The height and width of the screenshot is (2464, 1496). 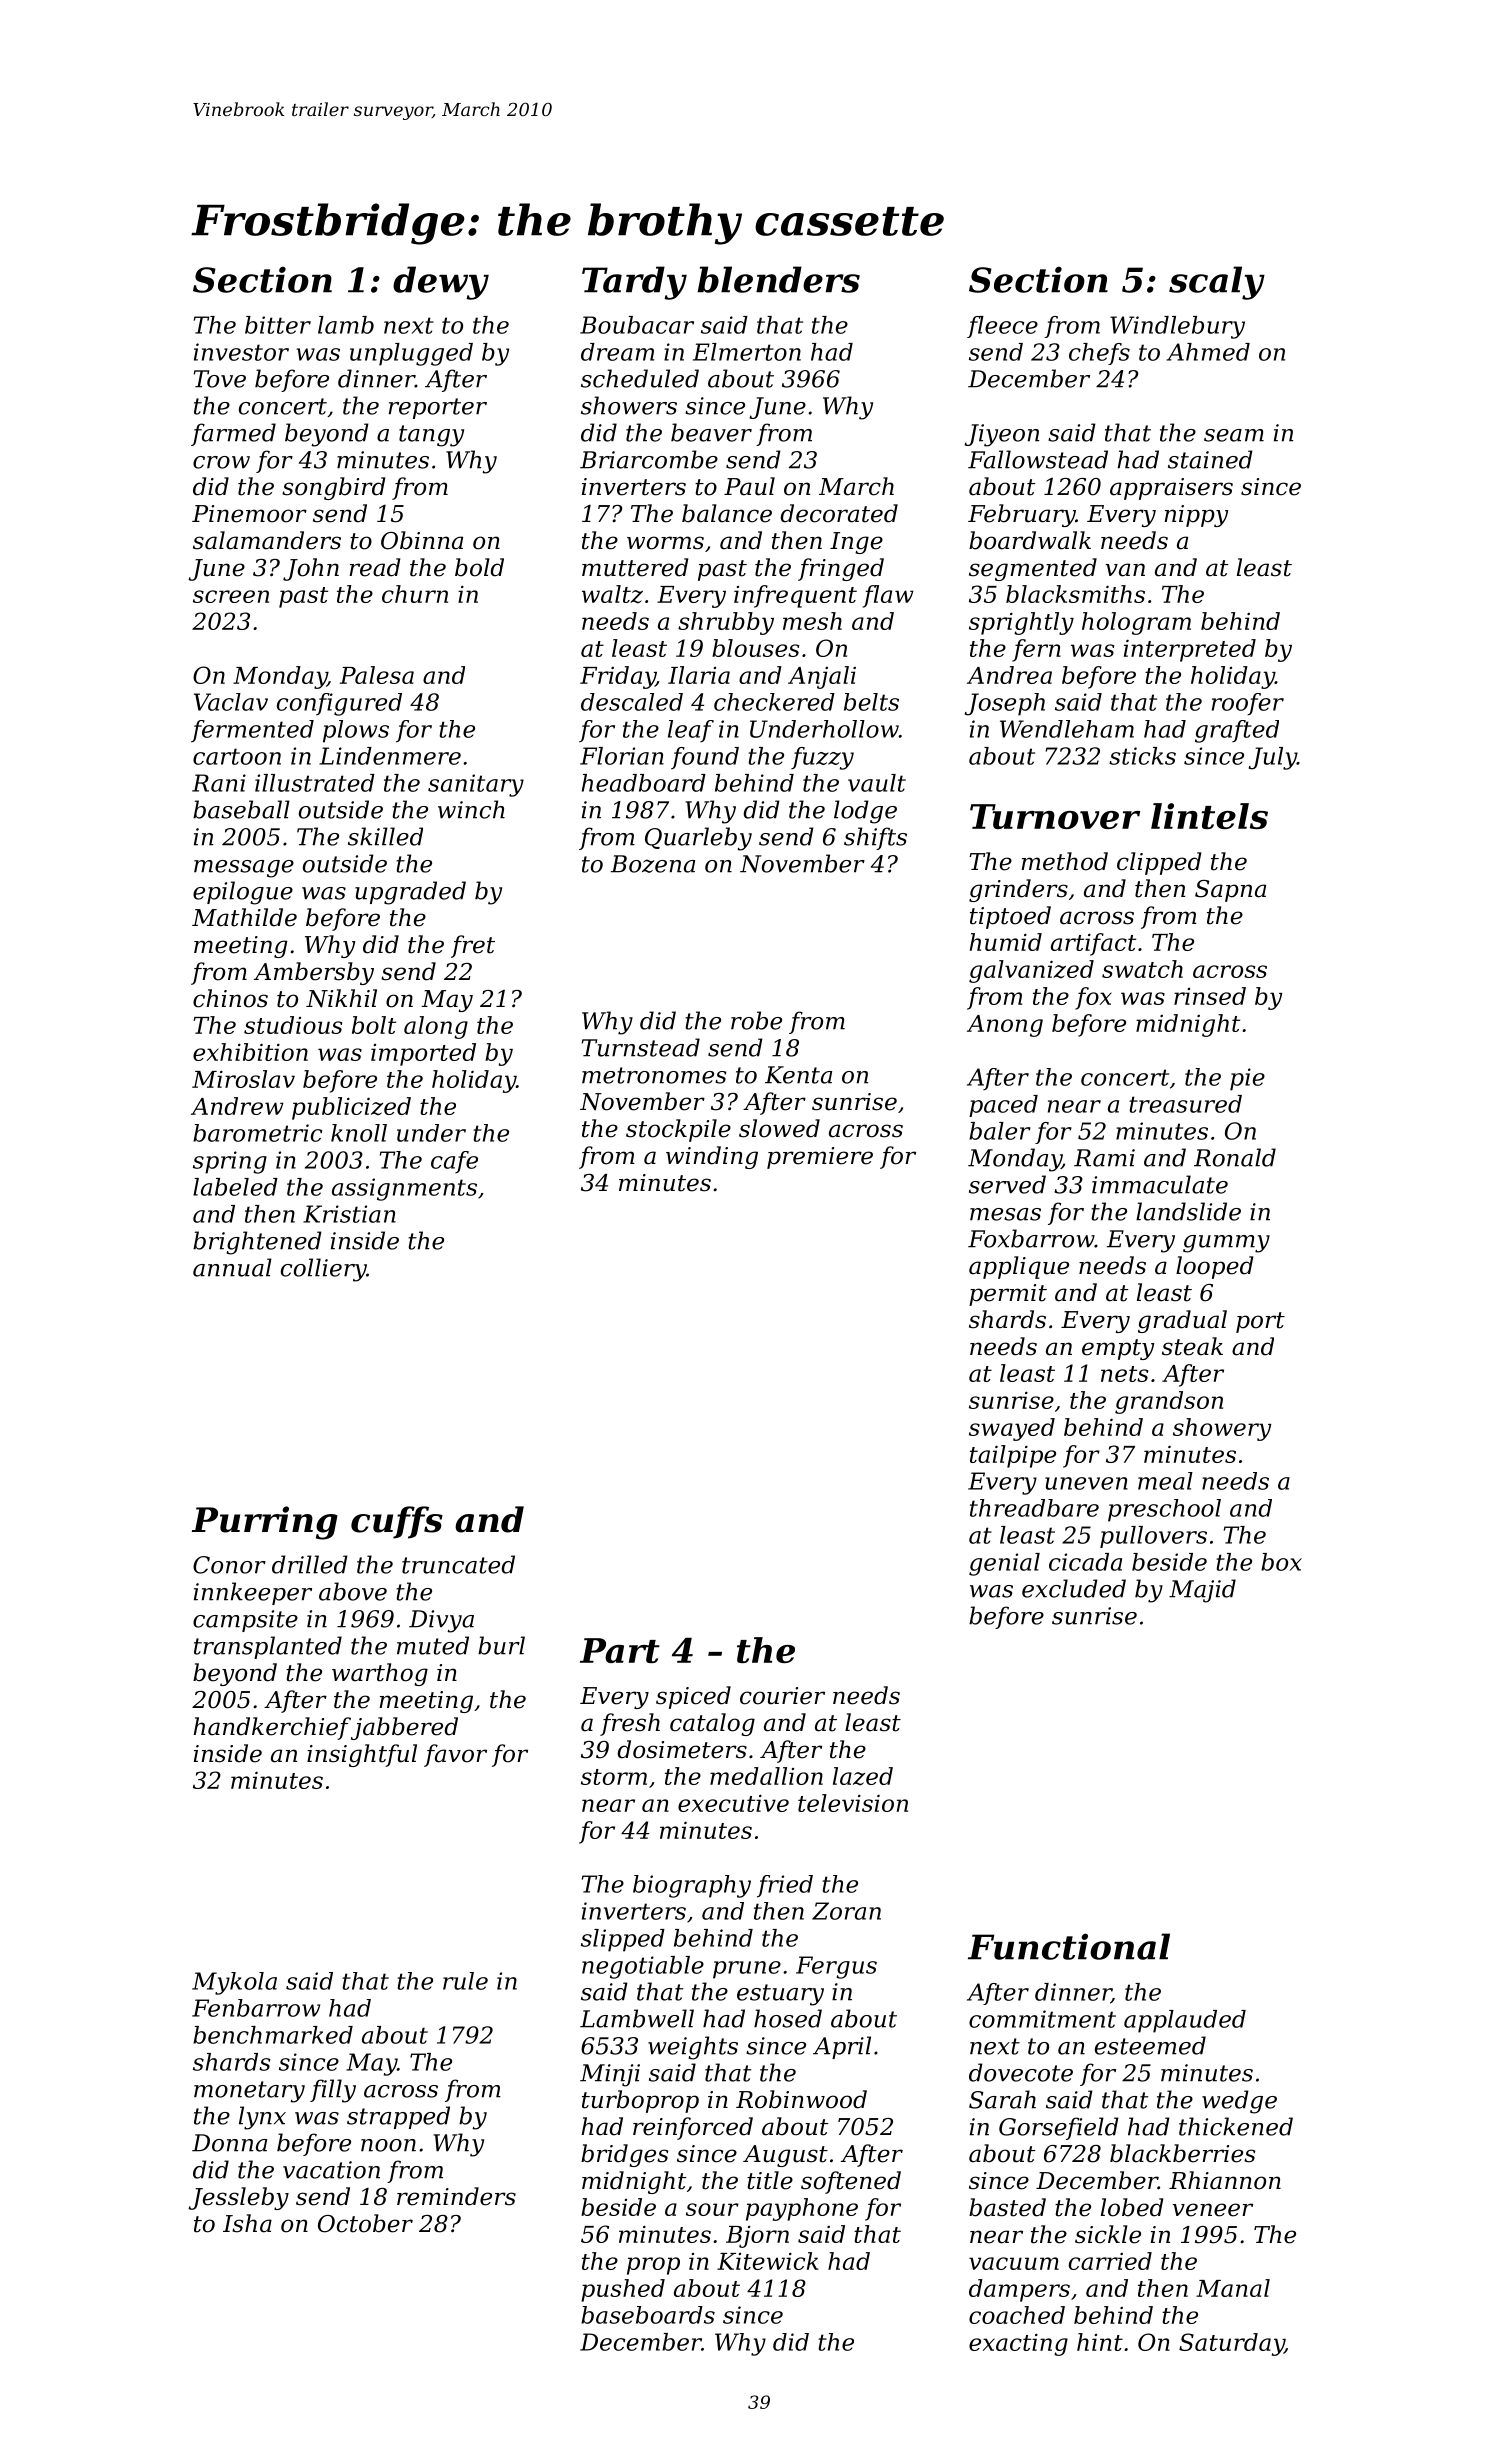 I want to click on lobed, so click(x=1132, y=2207).
